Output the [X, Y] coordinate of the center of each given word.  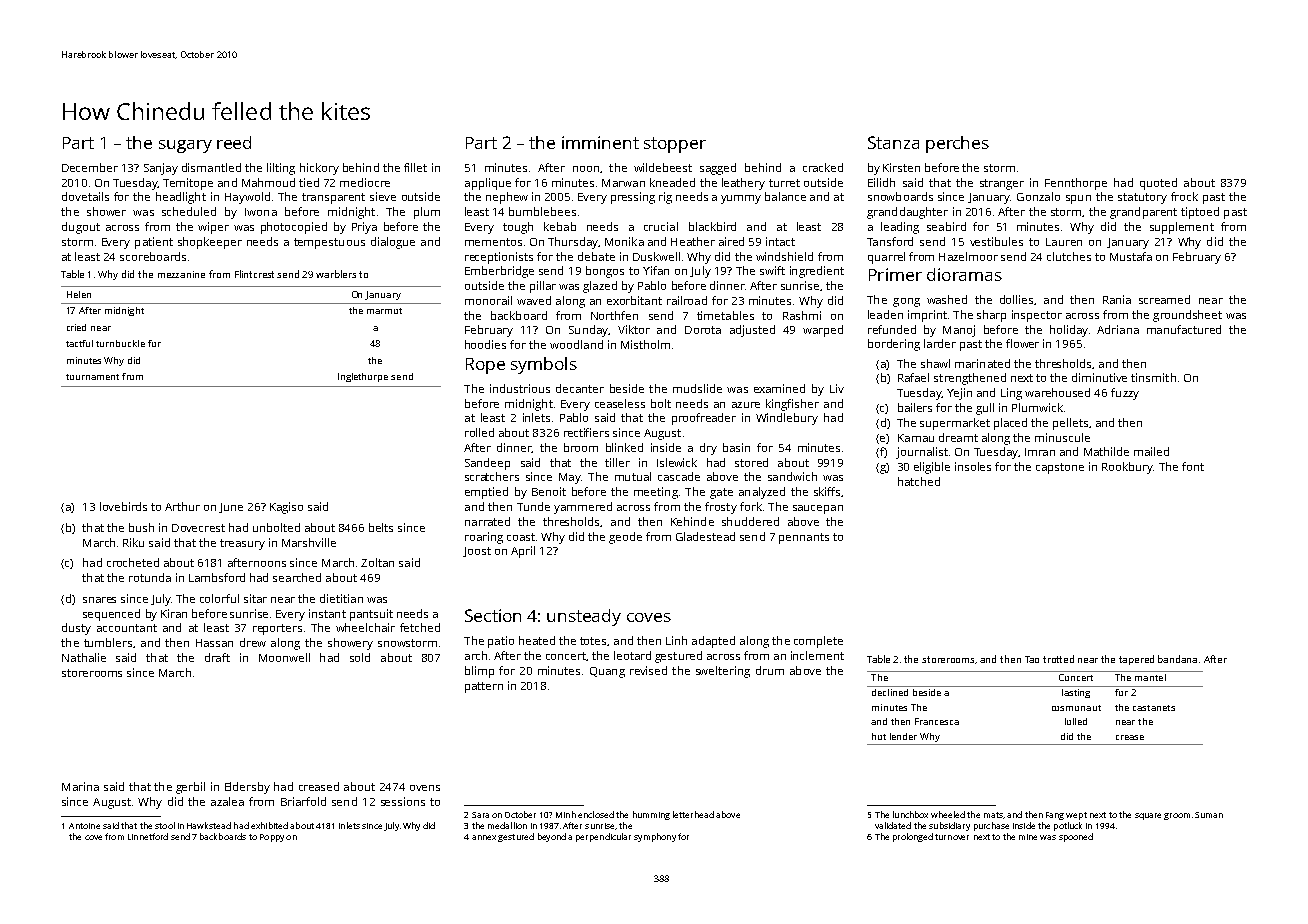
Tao [1032, 659]
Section [493, 615]
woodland [576, 344]
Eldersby [247, 788]
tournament [92, 377]
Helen [79, 294]
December [90, 167]
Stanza [893, 142]
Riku [133, 542]
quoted [1158, 184]
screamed [1164, 299]
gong [906, 302]
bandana [1177, 659]
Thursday [573, 243]
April [523, 552]
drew [253, 642]
